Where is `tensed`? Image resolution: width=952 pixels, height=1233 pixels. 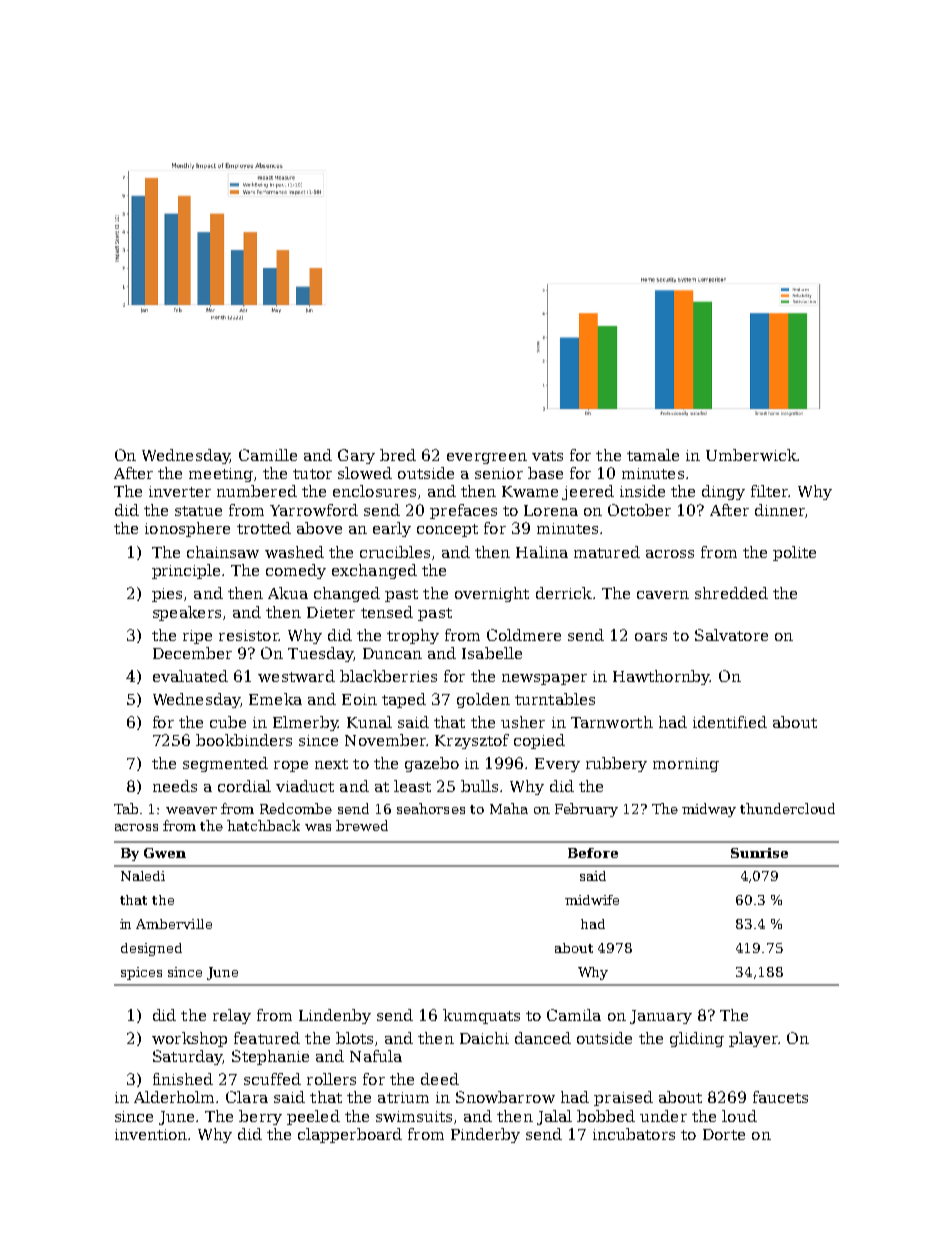 tensed is located at coordinates (387, 612).
